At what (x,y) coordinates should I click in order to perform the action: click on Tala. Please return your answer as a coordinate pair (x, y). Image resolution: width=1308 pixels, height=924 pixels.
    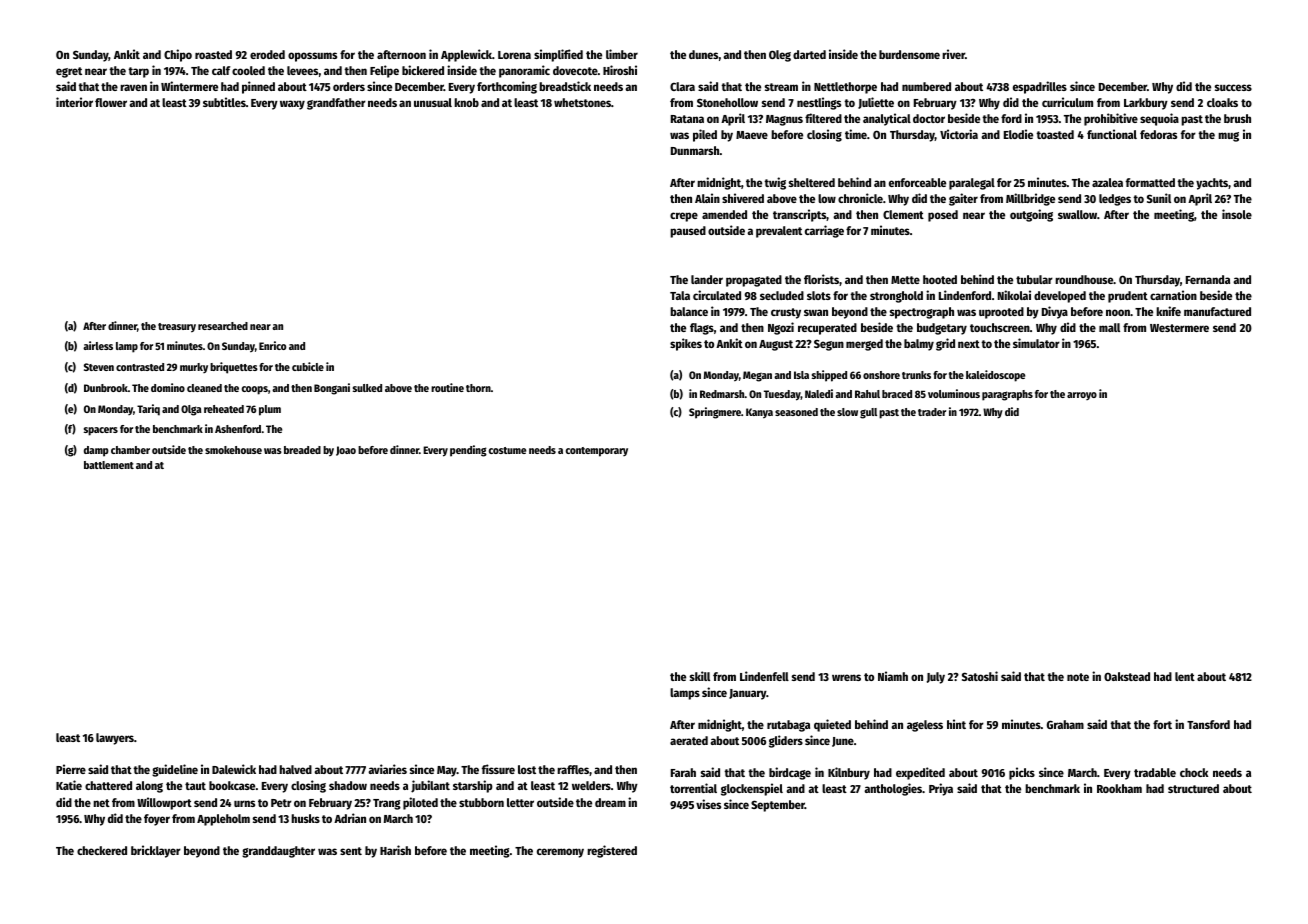
    Looking at the image, I should click on (680, 295).
